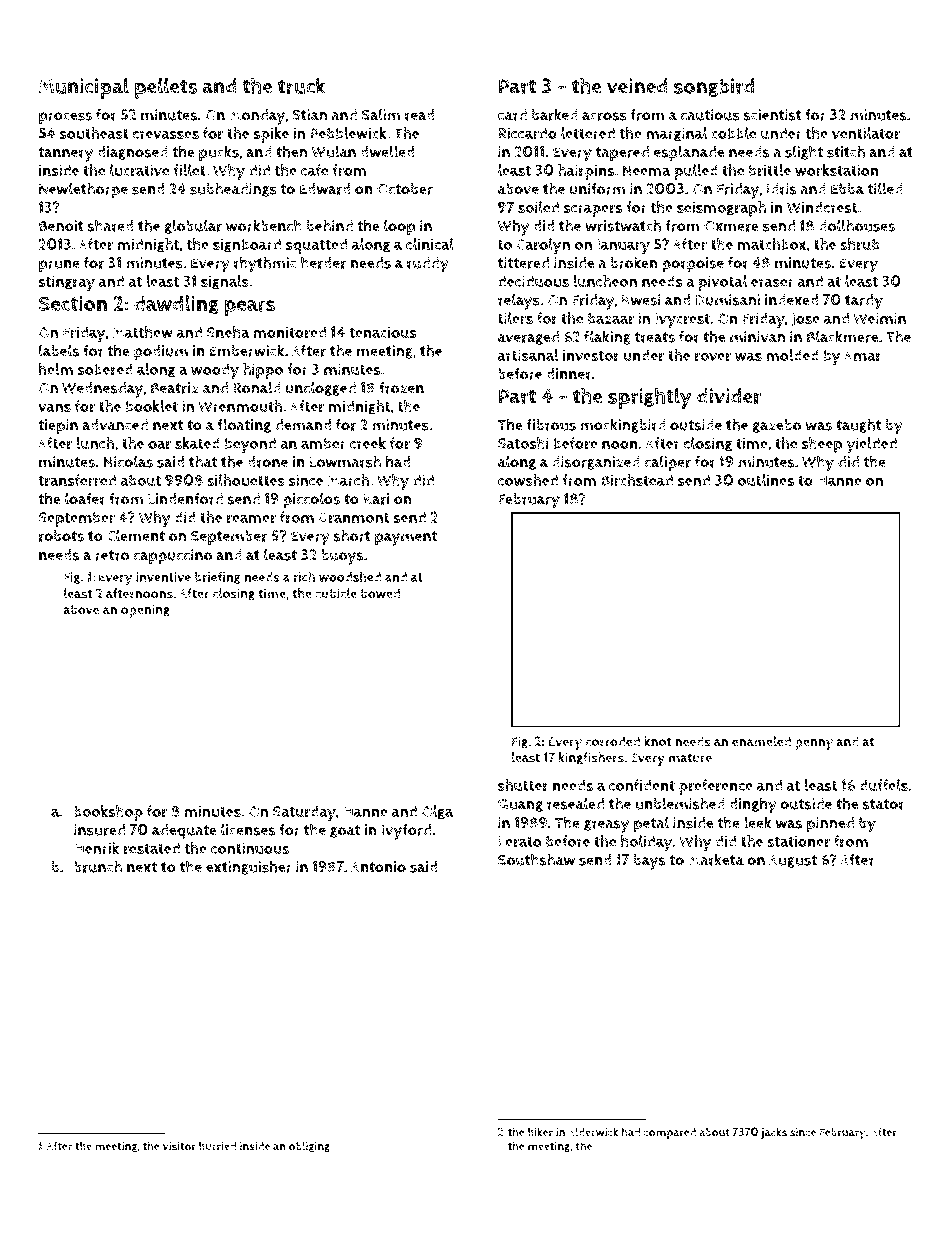 This screenshot has height=1233, width=952. What do you see at coordinates (793, 861) in the screenshot?
I see `August` at bounding box center [793, 861].
